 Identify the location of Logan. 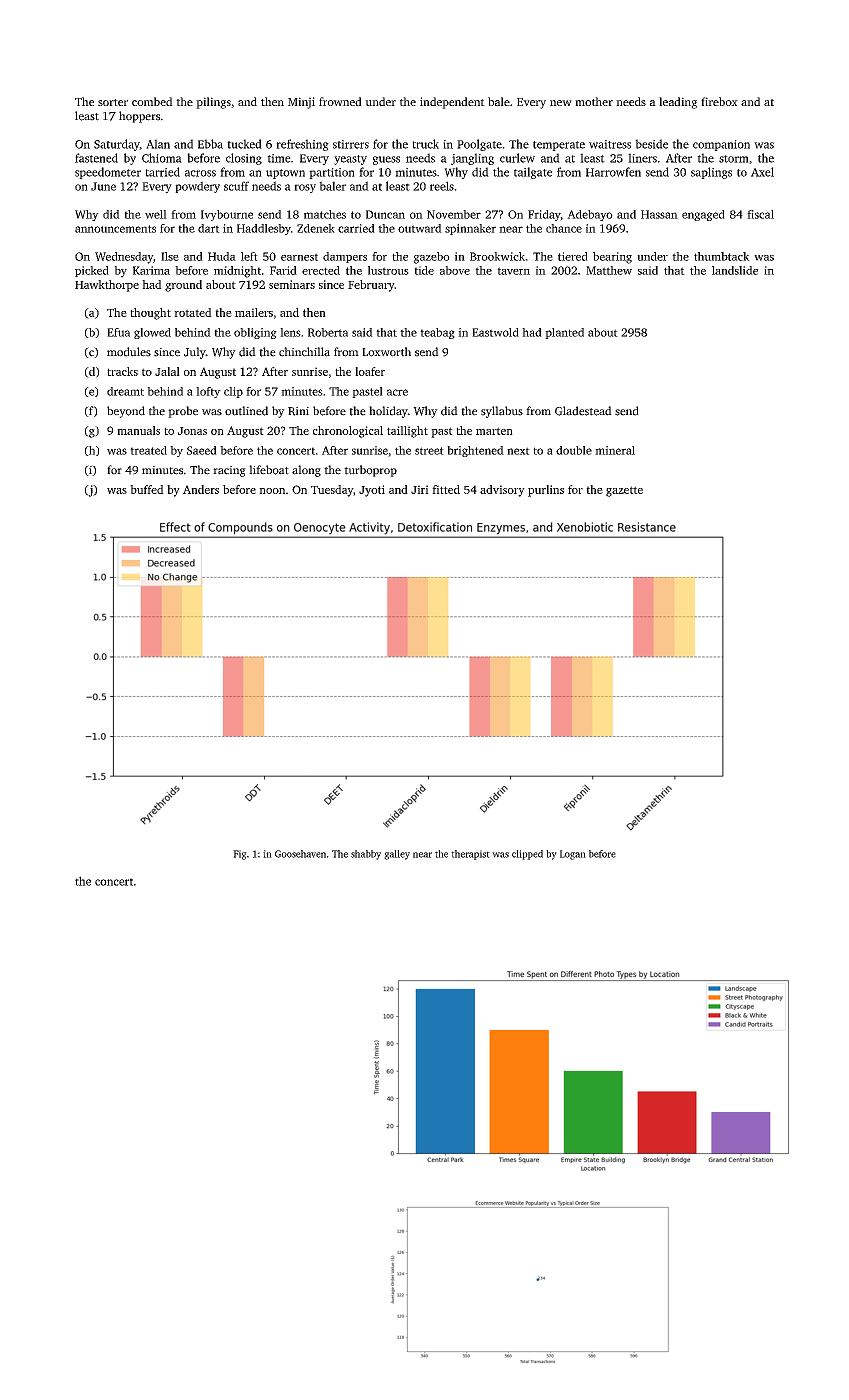
(573, 855).
